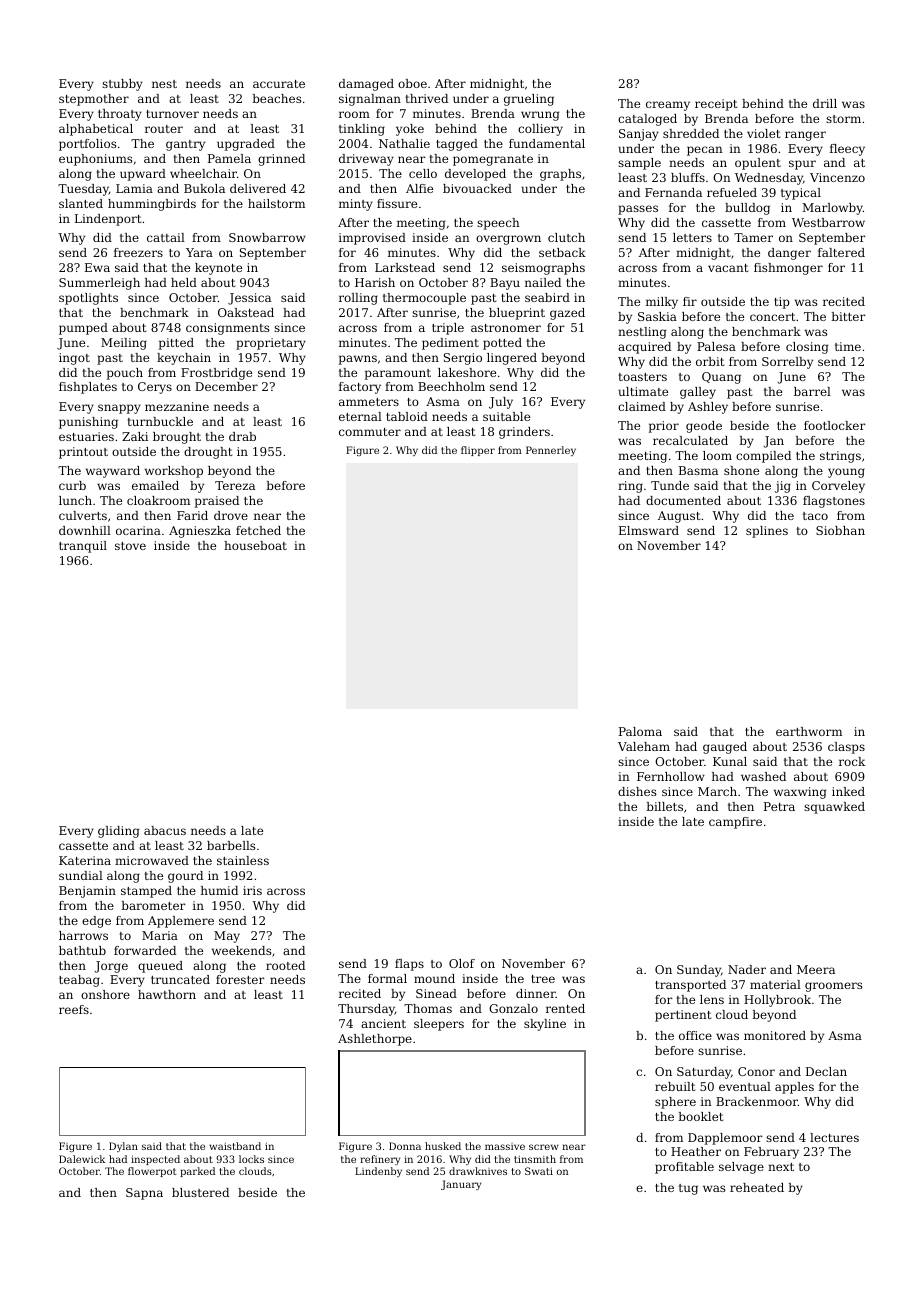  Describe the element at coordinates (378, 1172) in the document. I see `Lindenby` at that location.
